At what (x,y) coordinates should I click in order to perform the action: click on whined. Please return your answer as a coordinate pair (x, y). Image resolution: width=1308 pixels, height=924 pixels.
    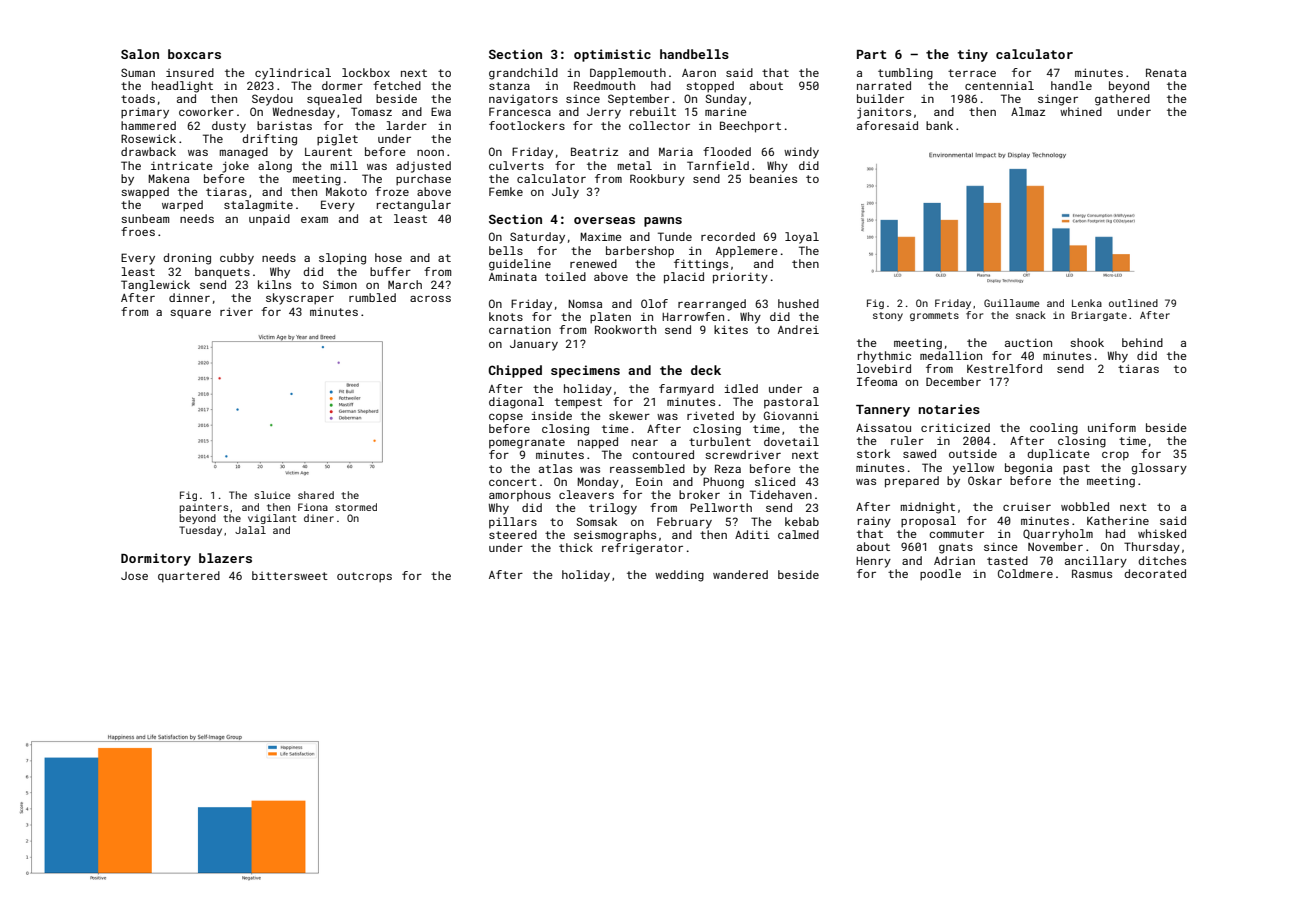
    Looking at the image, I should click on (1081, 111).
